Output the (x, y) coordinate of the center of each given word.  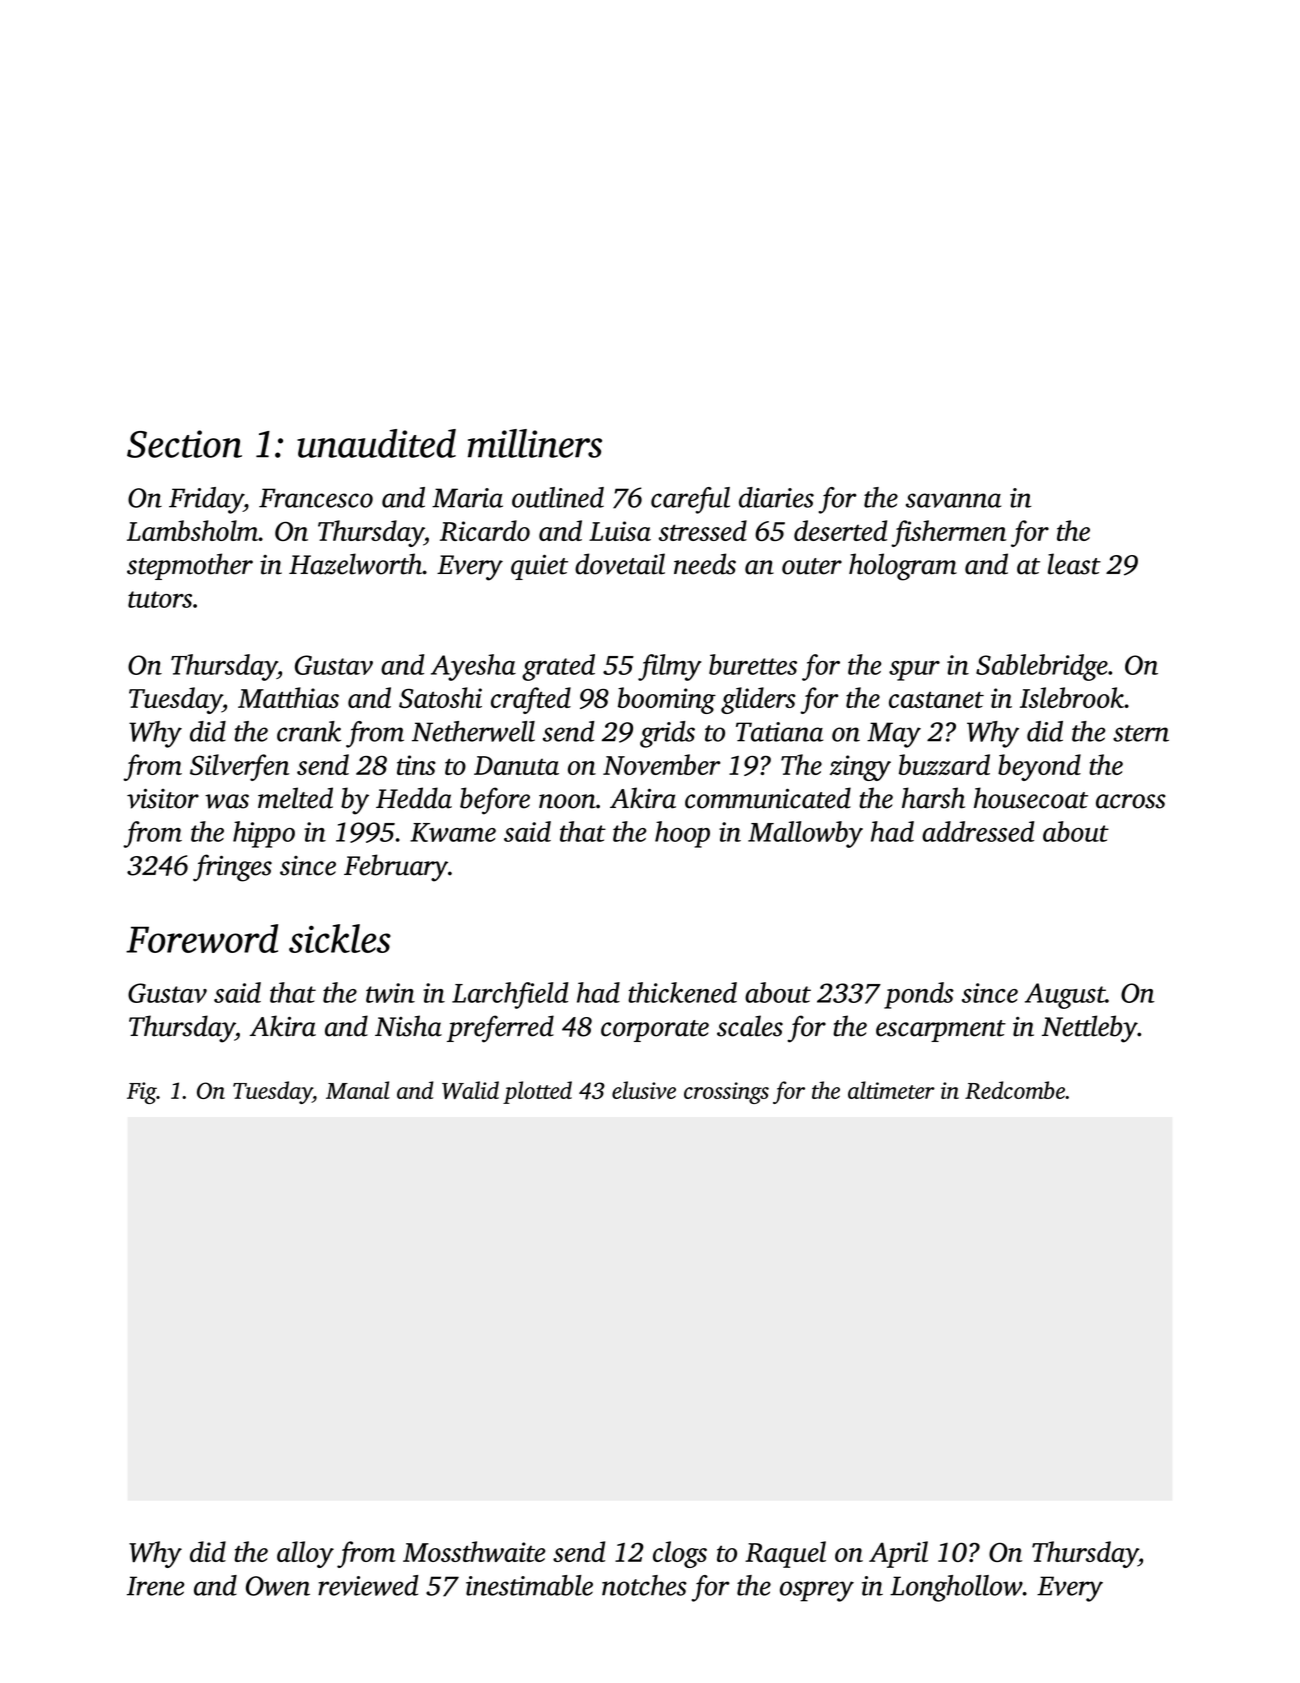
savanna (953, 500)
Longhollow (956, 1588)
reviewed (368, 1585)
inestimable (529, 1585)
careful (690, 500)
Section (184, 444)
